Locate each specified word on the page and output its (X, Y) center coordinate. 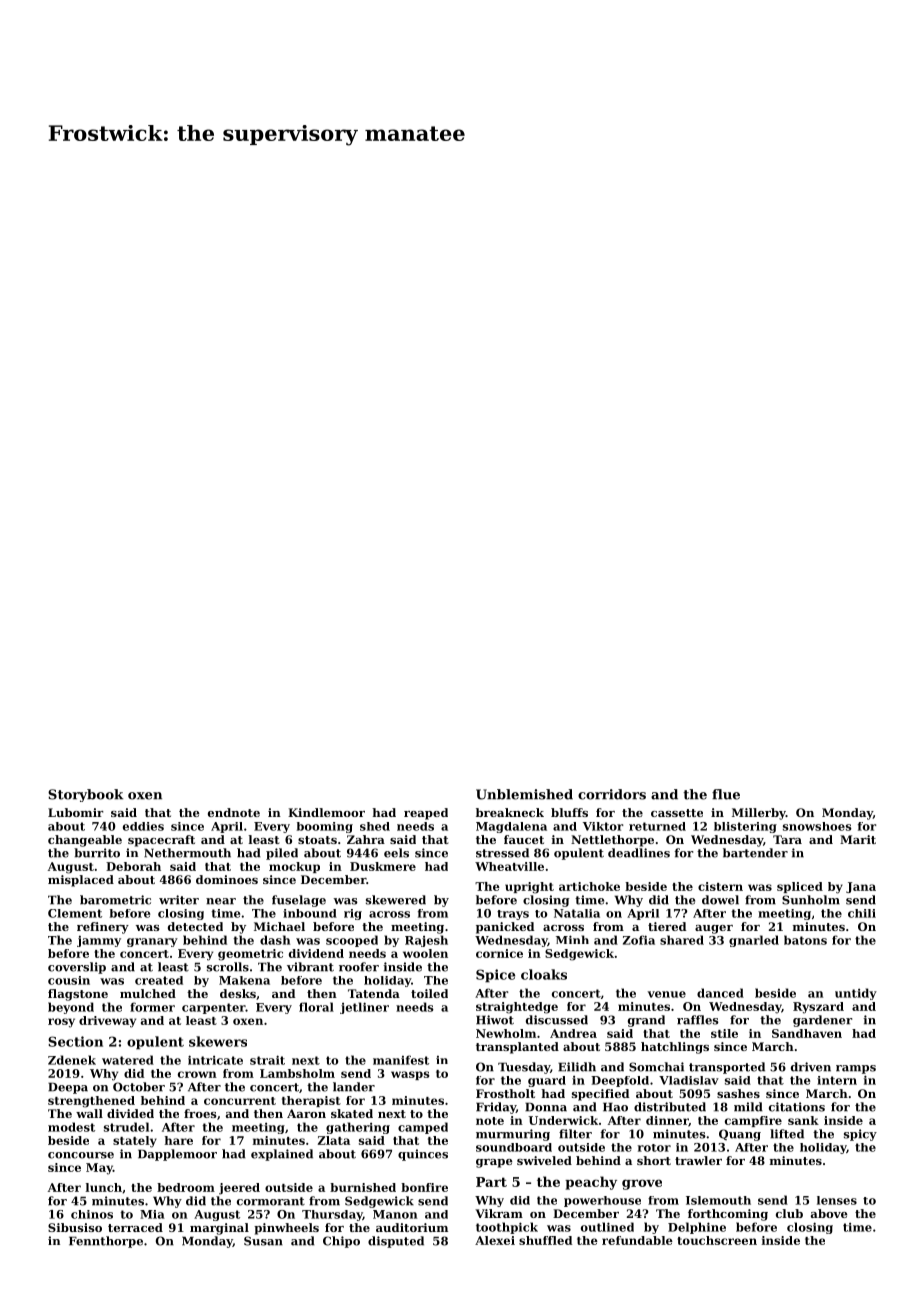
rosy (61, 1023)
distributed (670, 1107)
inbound (310, 913)
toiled (429, 993)
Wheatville (509, 866)
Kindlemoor (326, 812)
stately (135, 1142)
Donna (546, 1107)
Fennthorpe (106, 1242)
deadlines (639, 853)
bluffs (569, 812)
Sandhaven (807, 1033)
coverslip (77, 968)
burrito (97, 853)
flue (726, 794)
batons (805, 940)
